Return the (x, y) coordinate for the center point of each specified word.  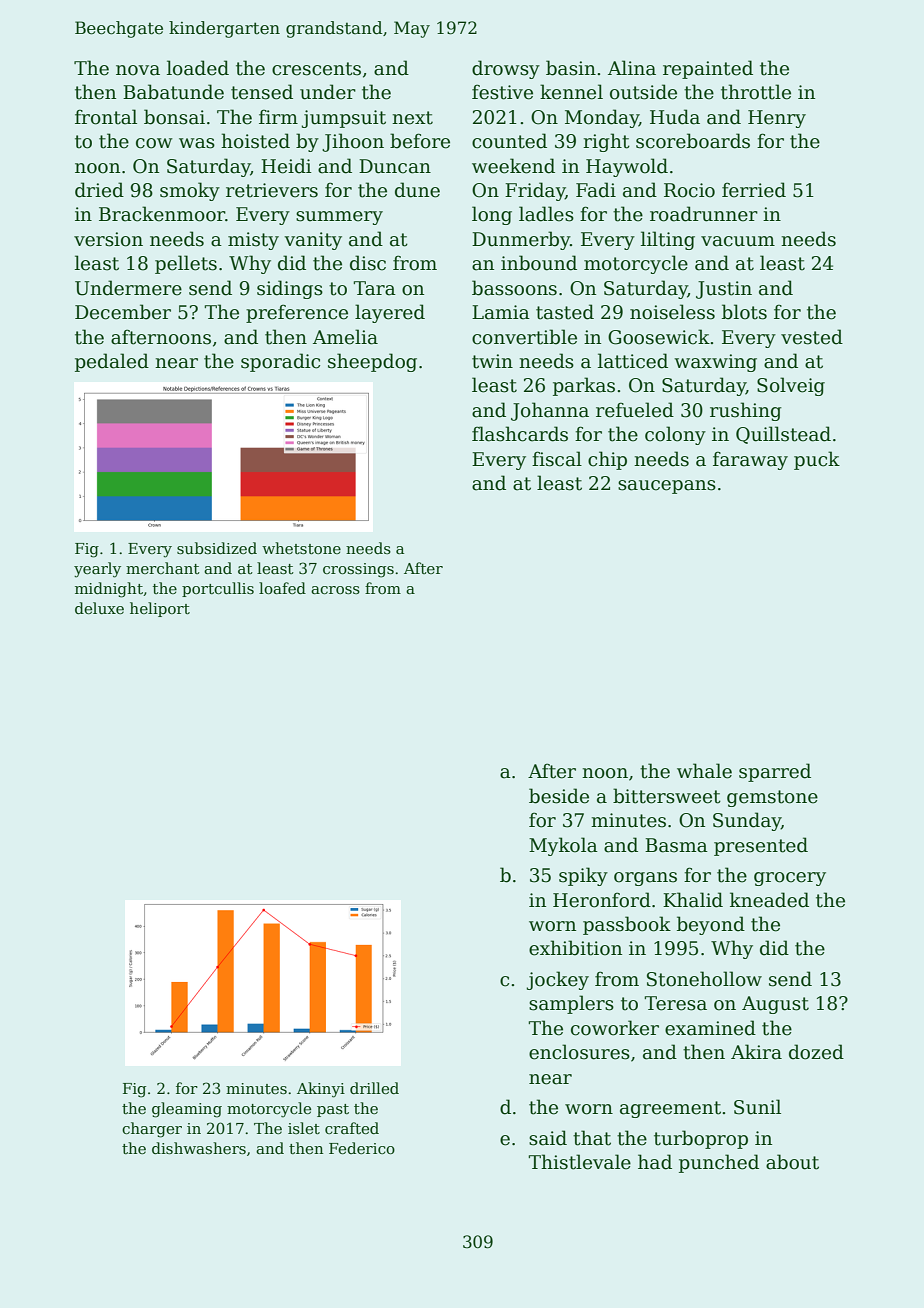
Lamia (501, 312)
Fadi (596, 190)
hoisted (255, 141)
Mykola (563, 846)
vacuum (738, 241)
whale (704, 771)
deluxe (99, 608)
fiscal (557, 459)
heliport (160, 609)
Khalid (693, 900)
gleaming (187, 1110)
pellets (186, 264)
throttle (756, 92)
